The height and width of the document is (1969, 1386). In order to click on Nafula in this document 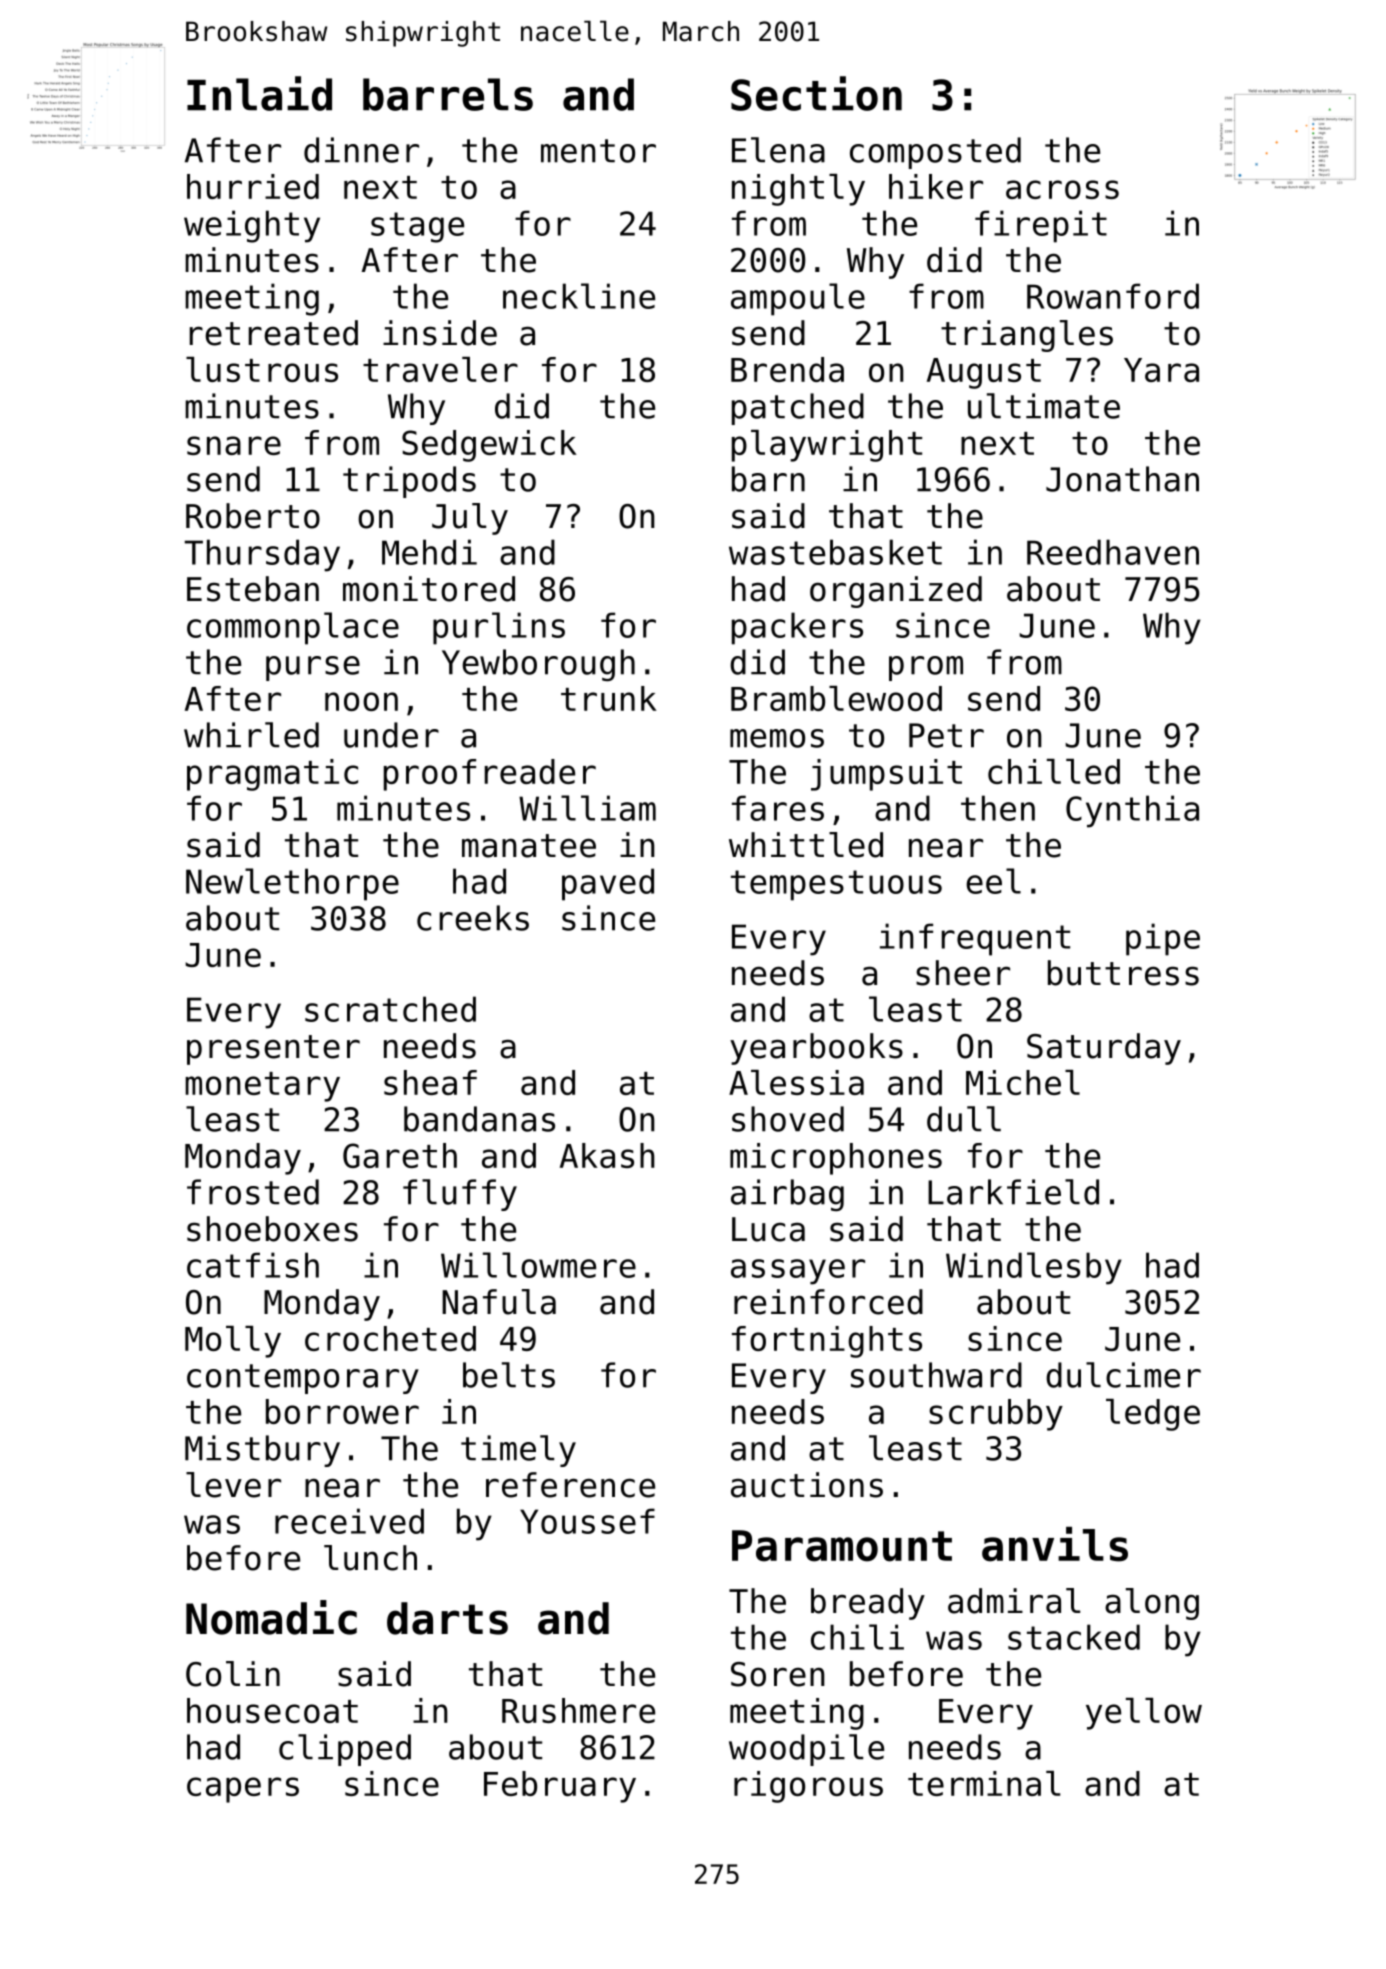, I will do `click(499, 1302)`.
